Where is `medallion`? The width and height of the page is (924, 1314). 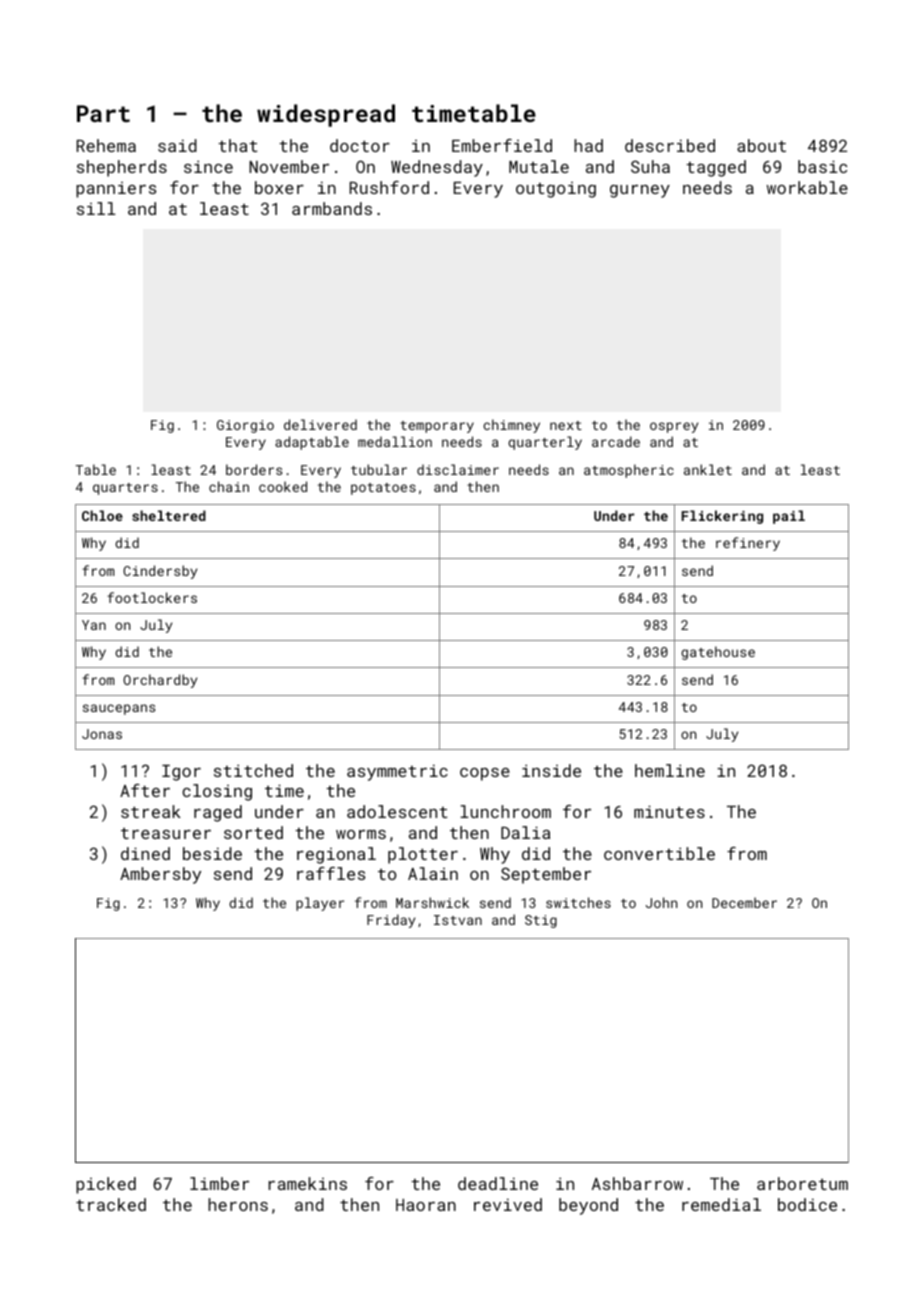
medallion is located at coordinates (395, 441).
